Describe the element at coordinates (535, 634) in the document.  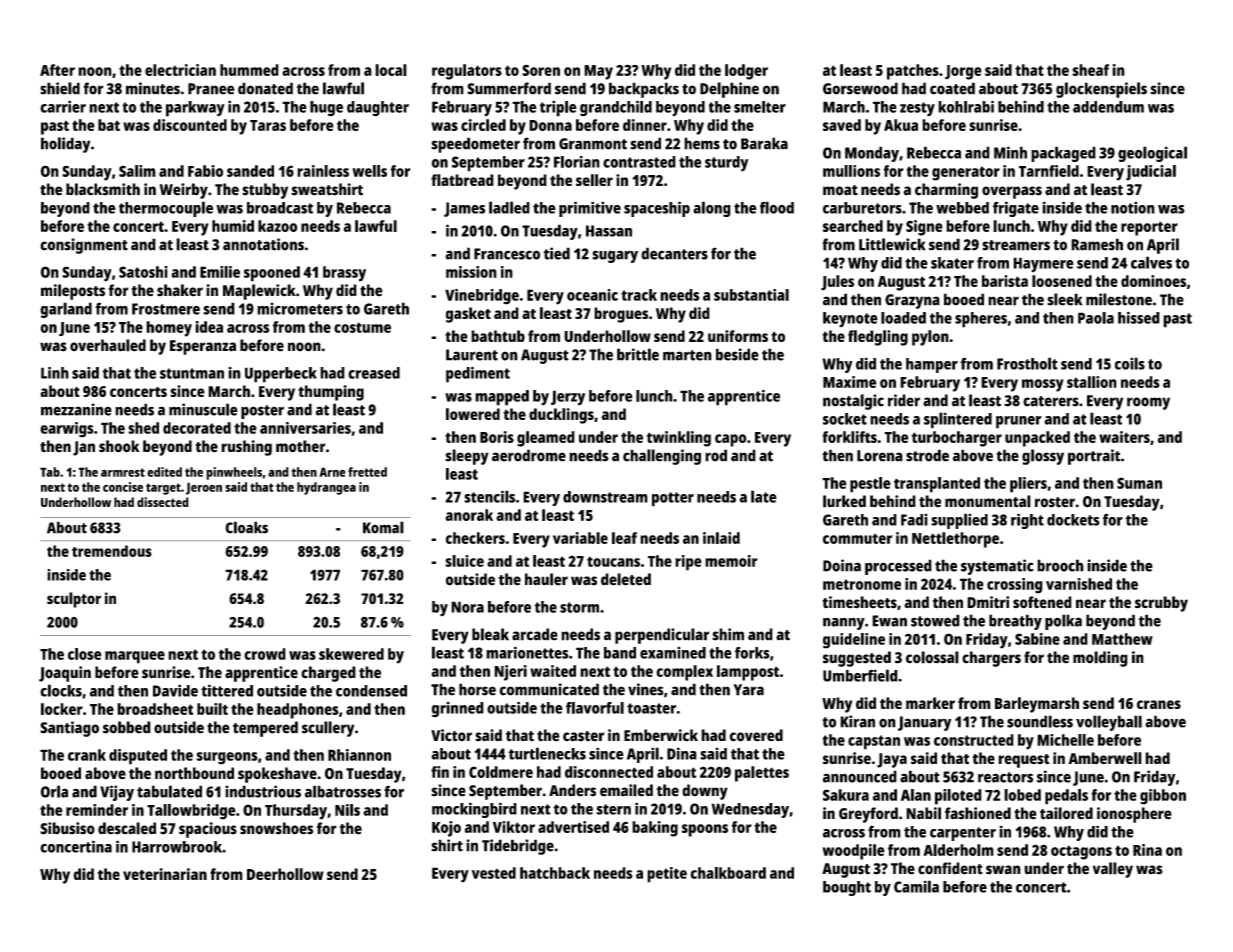
I see `arcade` at that location.
